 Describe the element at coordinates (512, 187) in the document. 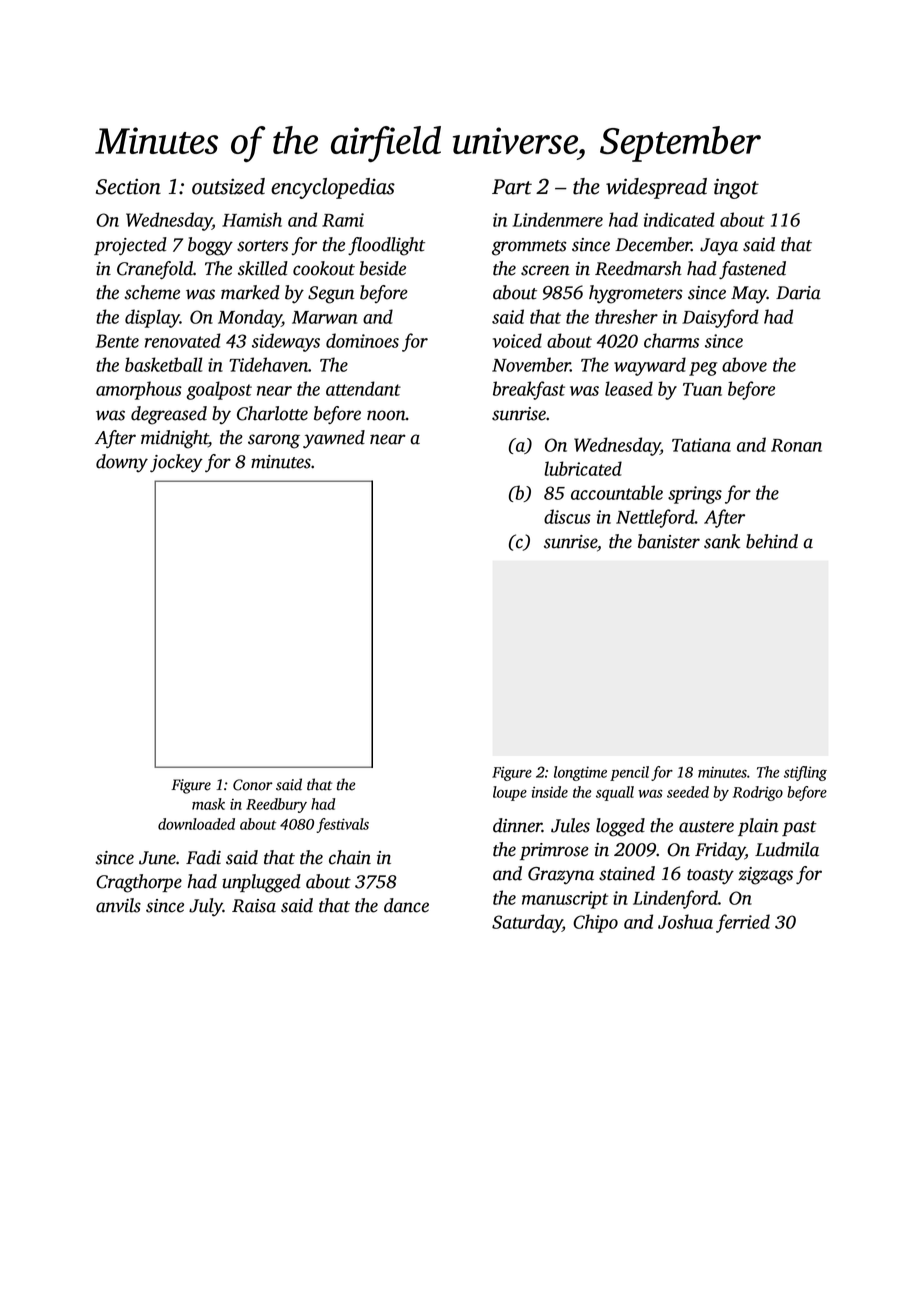

I see `Part` at that location.
